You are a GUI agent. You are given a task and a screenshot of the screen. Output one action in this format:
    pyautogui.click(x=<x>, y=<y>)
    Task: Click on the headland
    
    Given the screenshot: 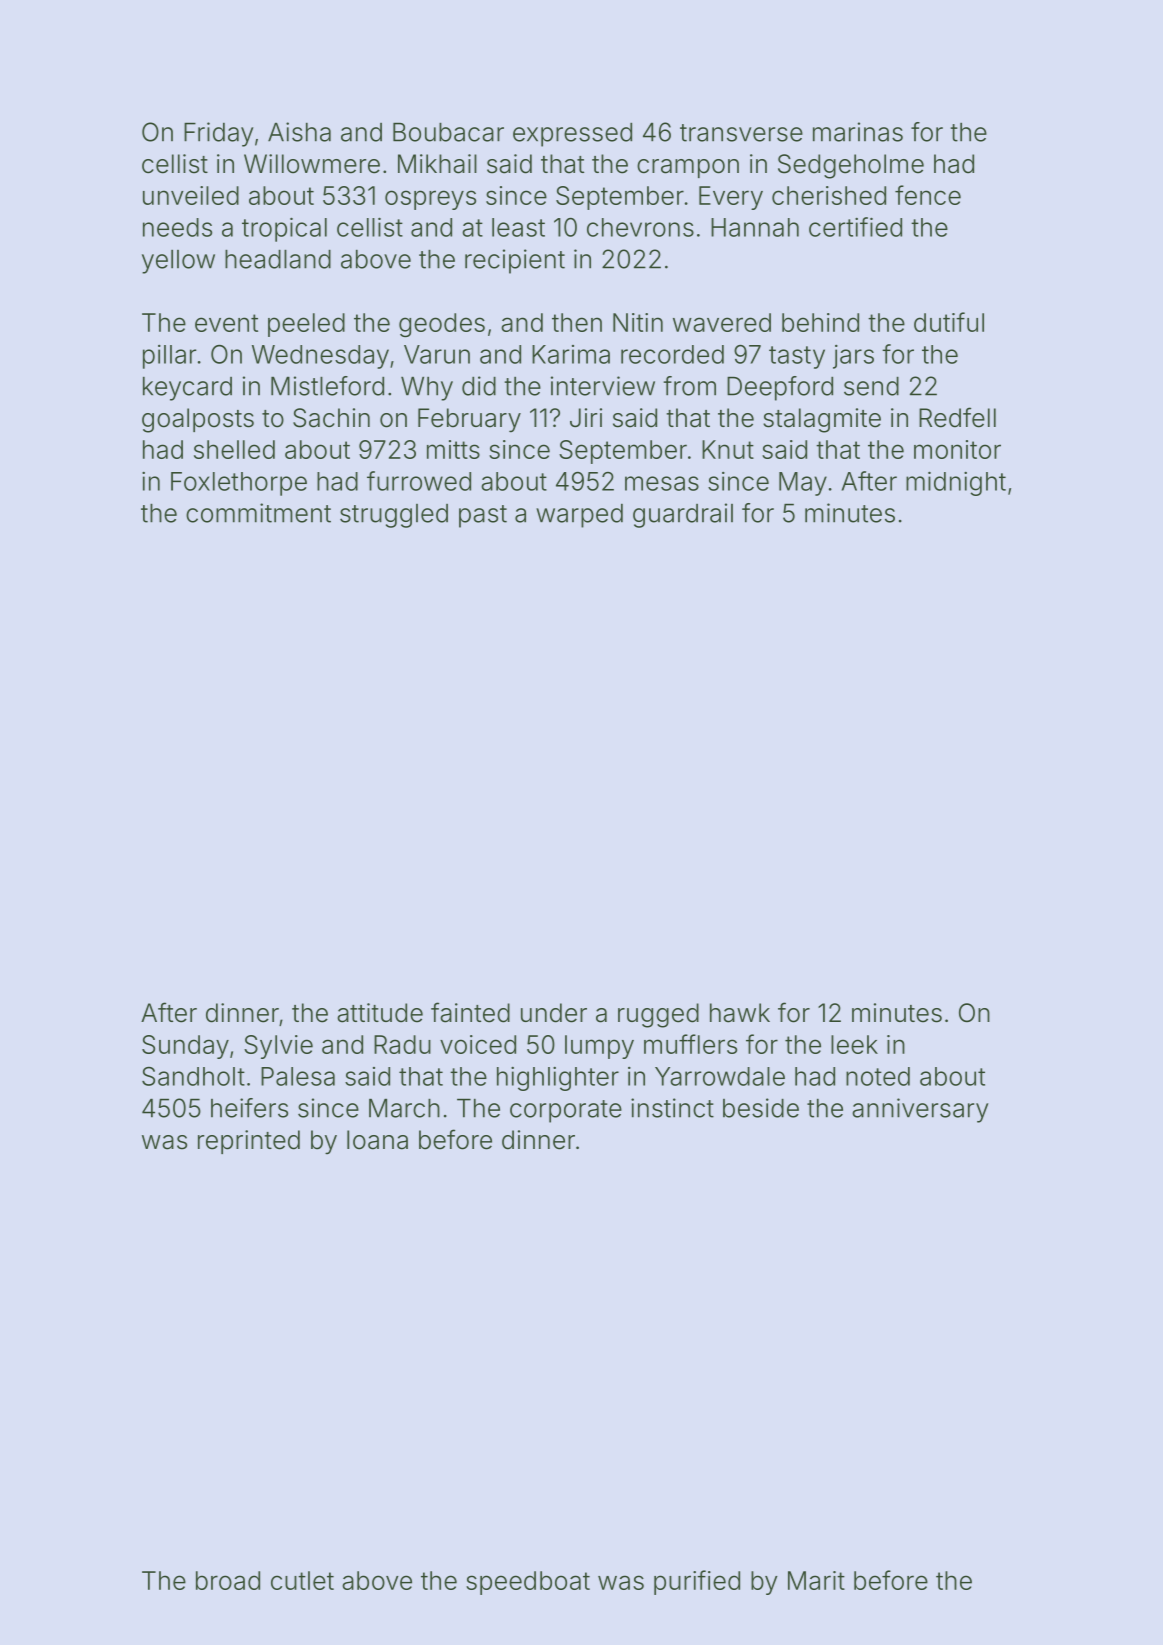 What is the action you would take?
    pyautogui.click(x=278, y=259)
